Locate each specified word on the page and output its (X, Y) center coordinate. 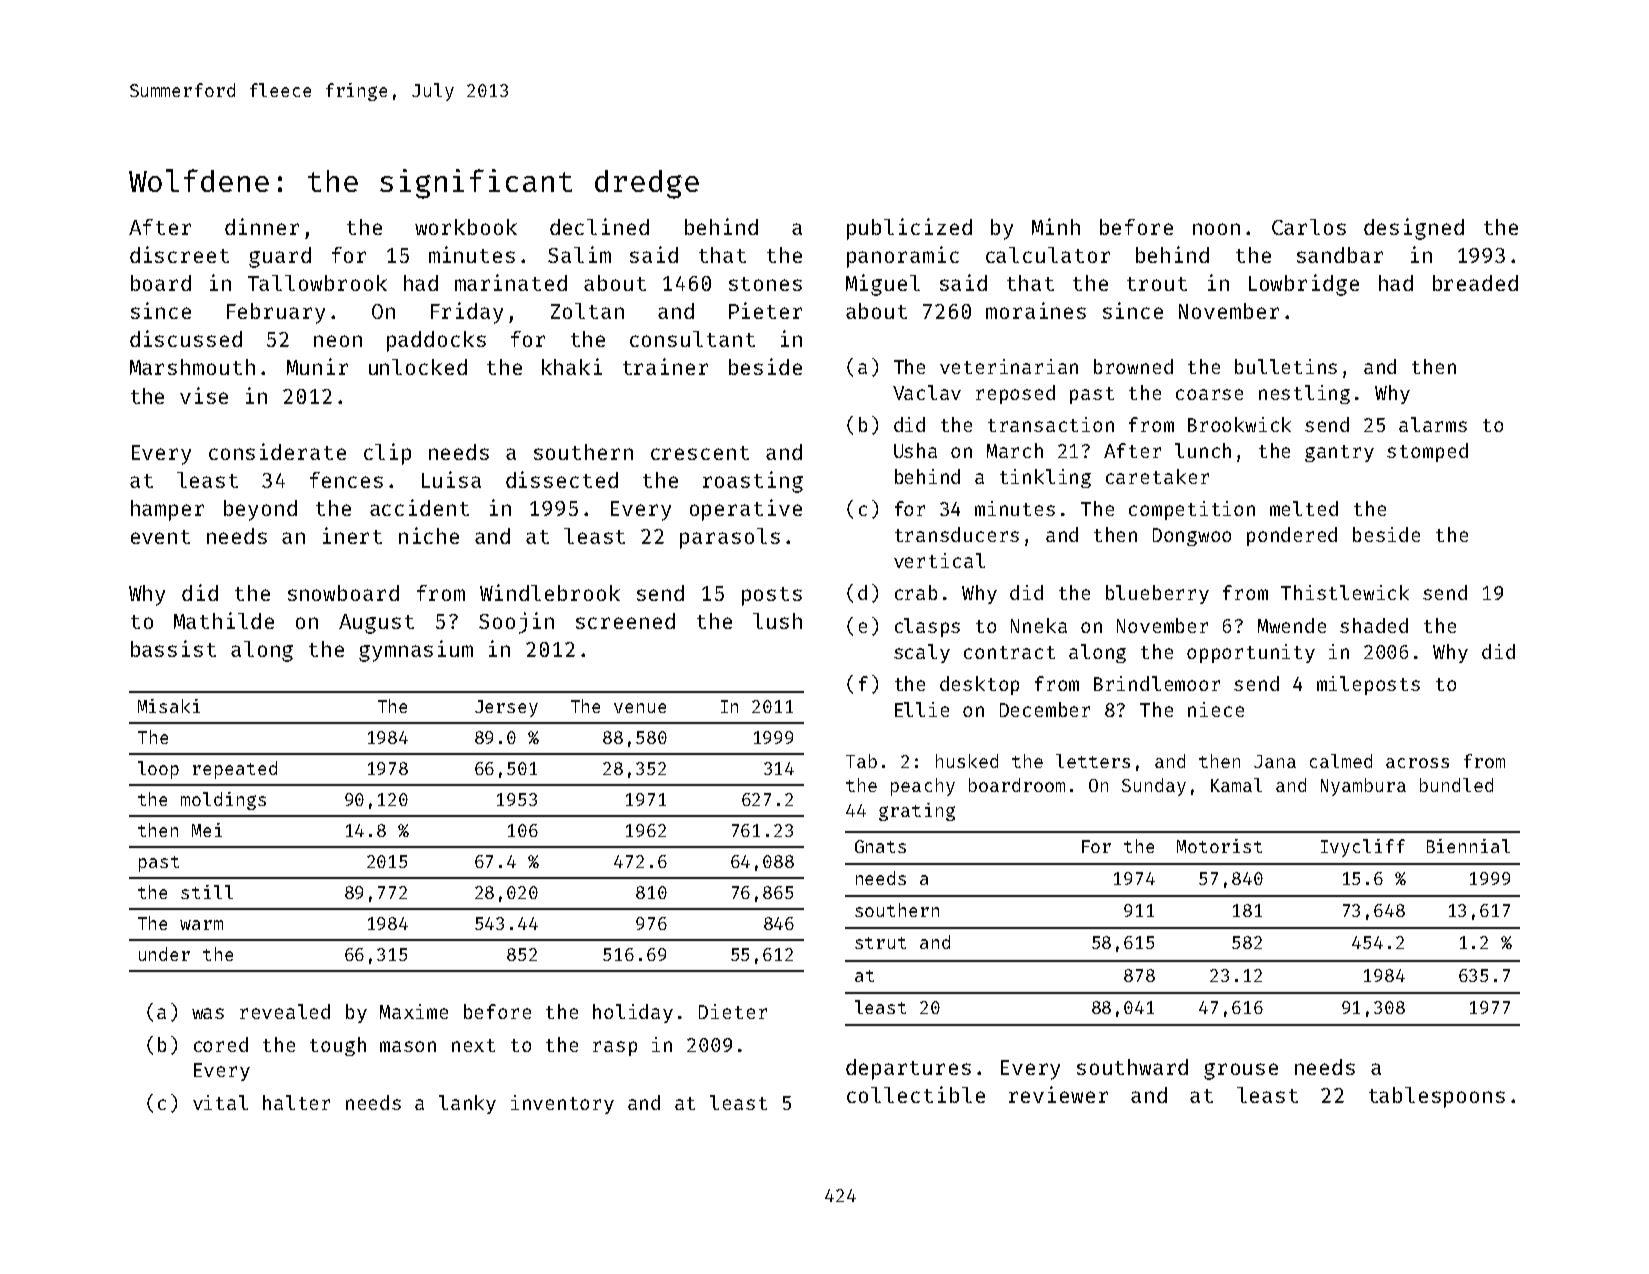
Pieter (765, 310)
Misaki (169, 706)
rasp (615, 1048)
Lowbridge (1304, 285)
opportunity (1251, 653)
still (207, 892)
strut (880, 943)
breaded (1475, 283)
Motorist (1219, 846)
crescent (700, 453)
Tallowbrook (317, 283)
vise (204, 395)
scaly (922, 653)
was (208, 1013)
